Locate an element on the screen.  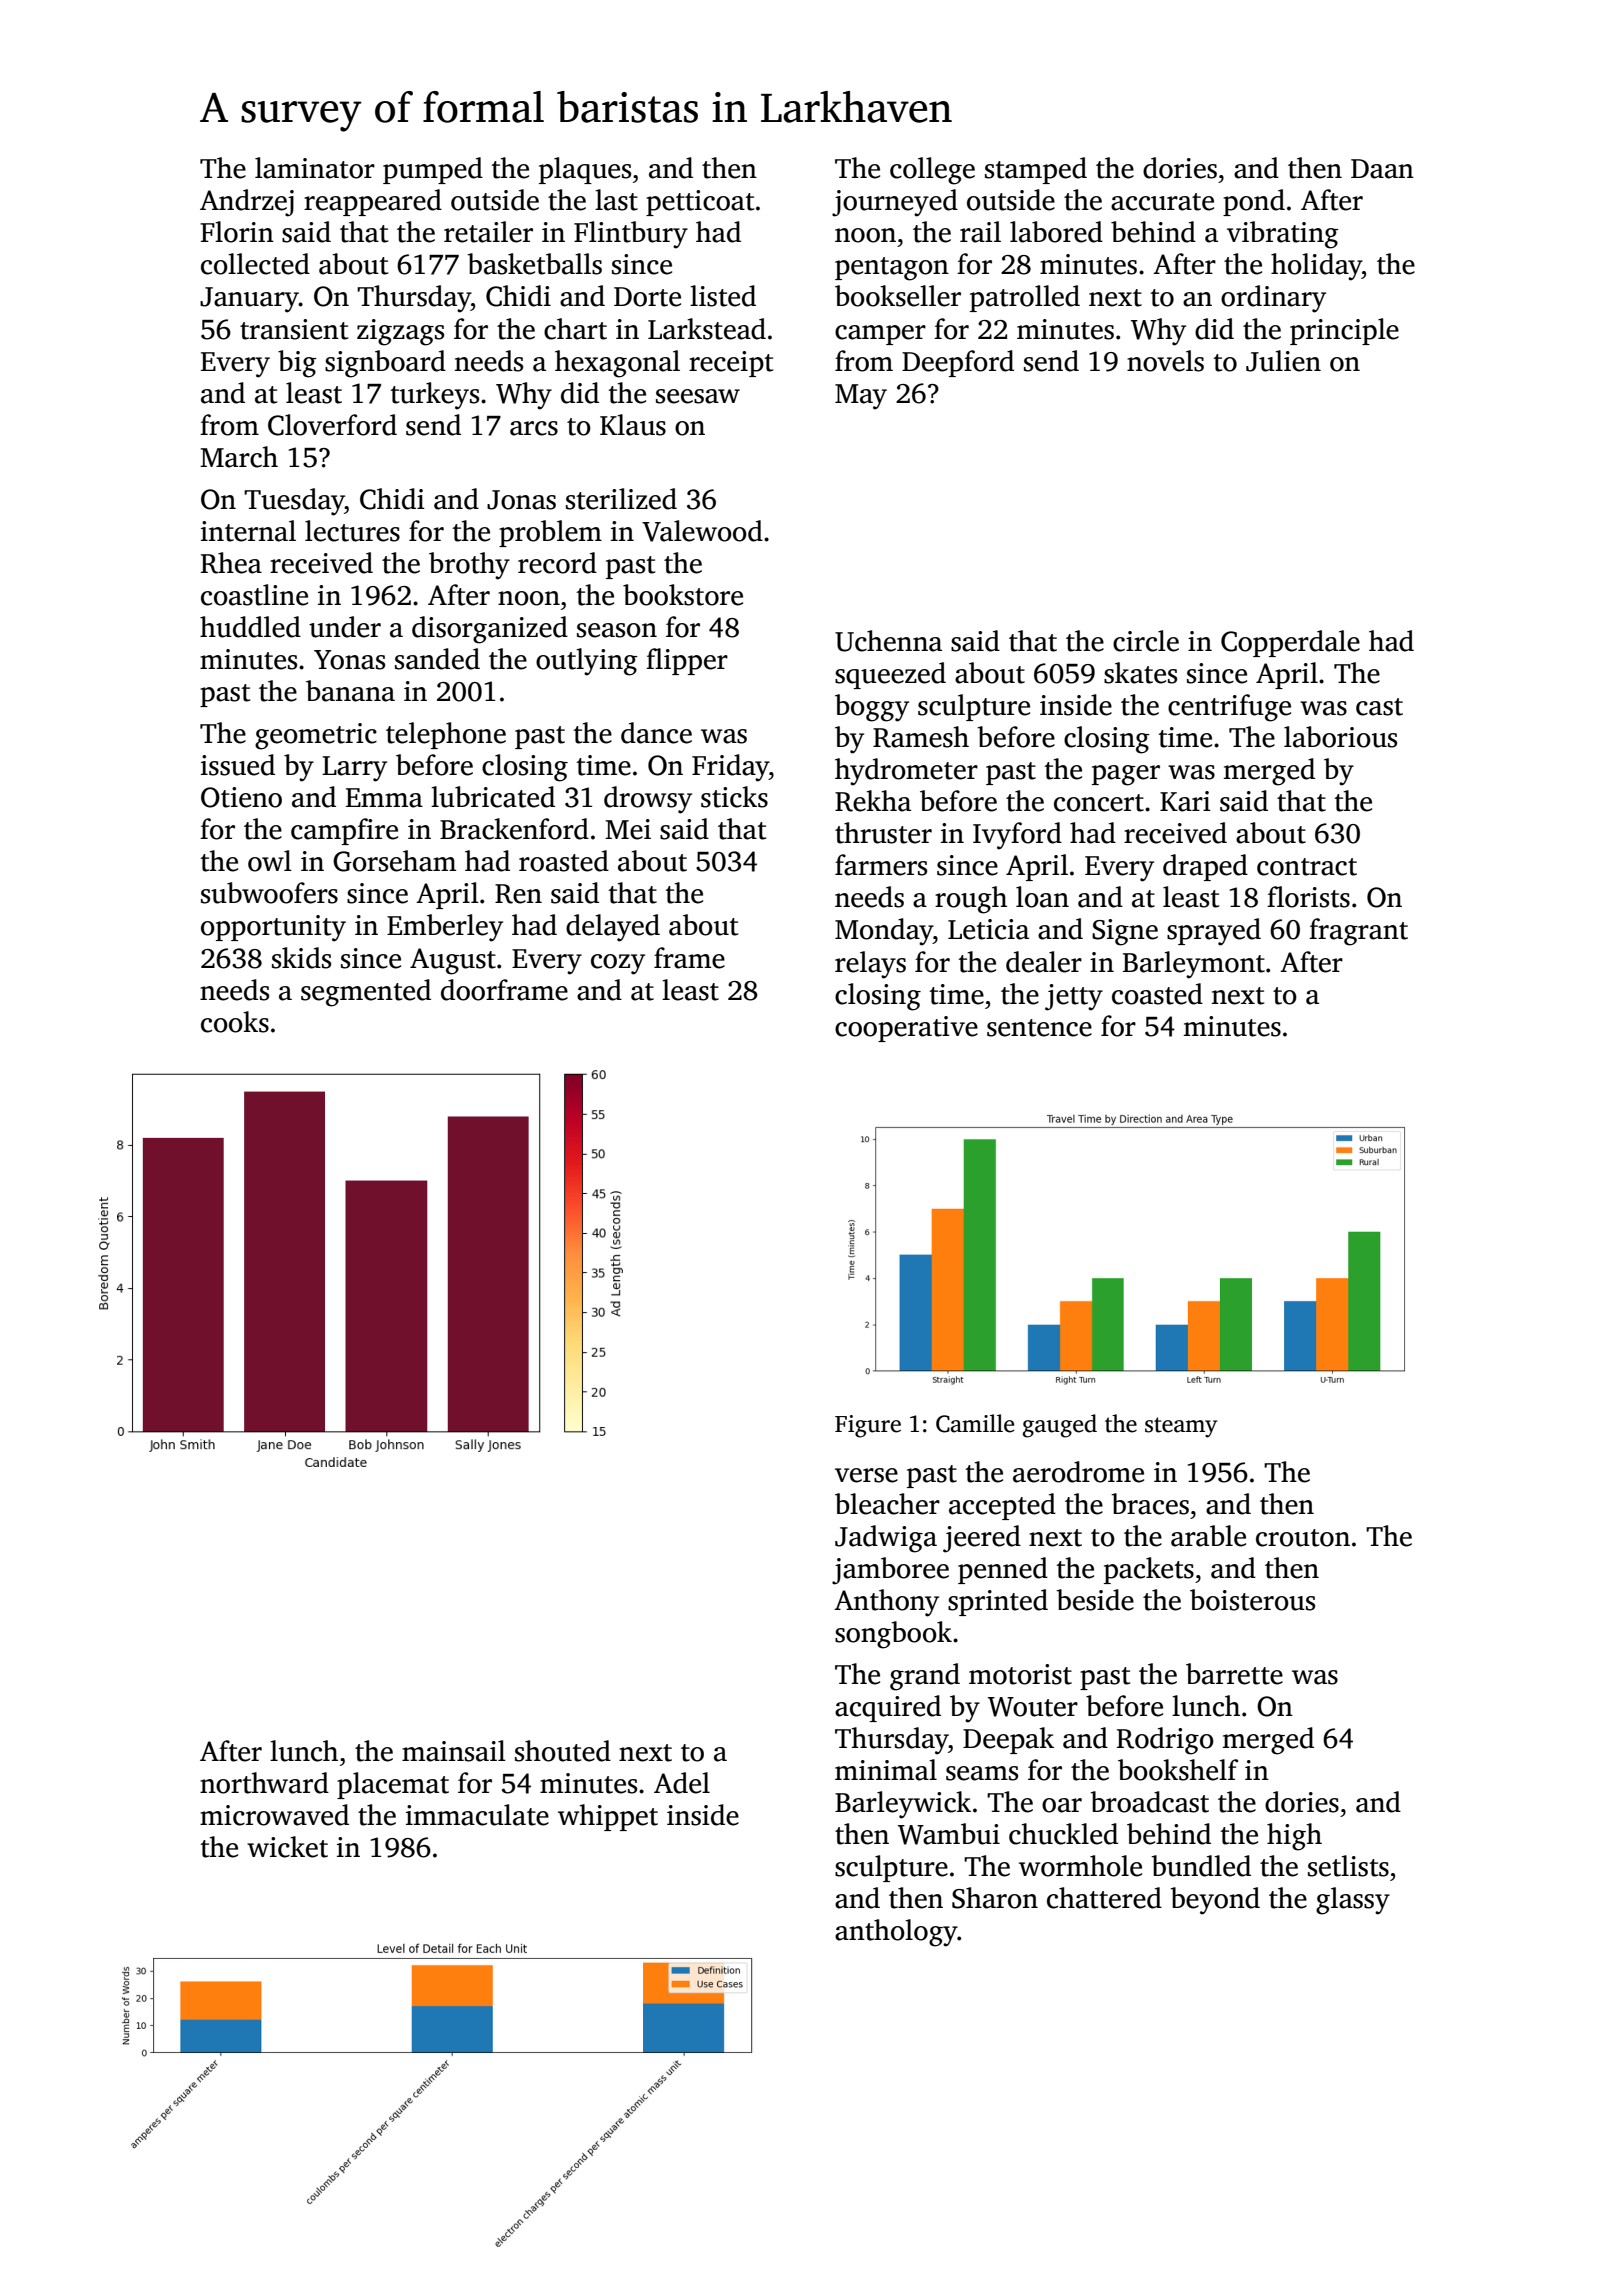
under is located at coordinates (345, 627).
